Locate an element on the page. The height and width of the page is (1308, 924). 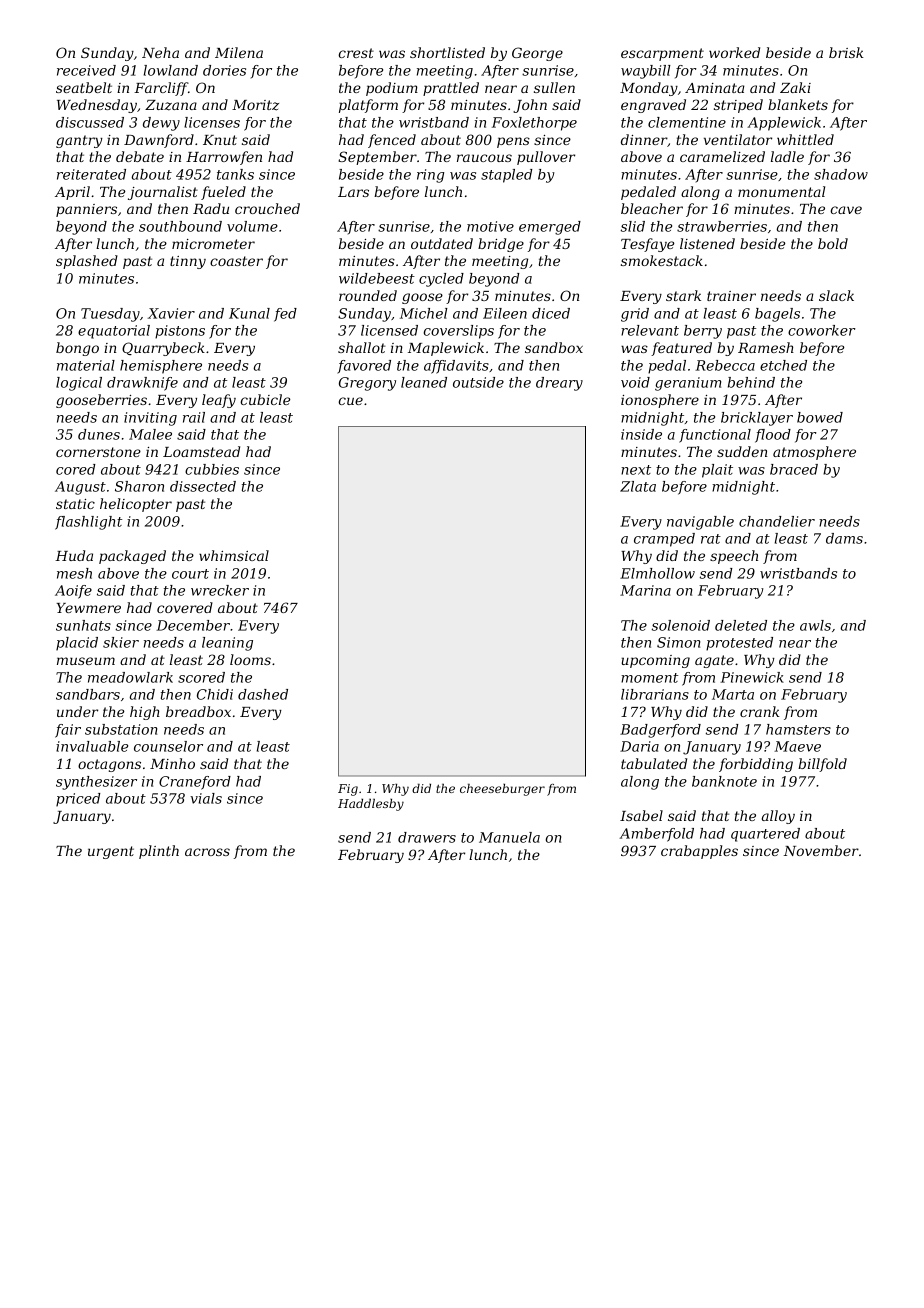
across is located at coordinates (207, 852).
